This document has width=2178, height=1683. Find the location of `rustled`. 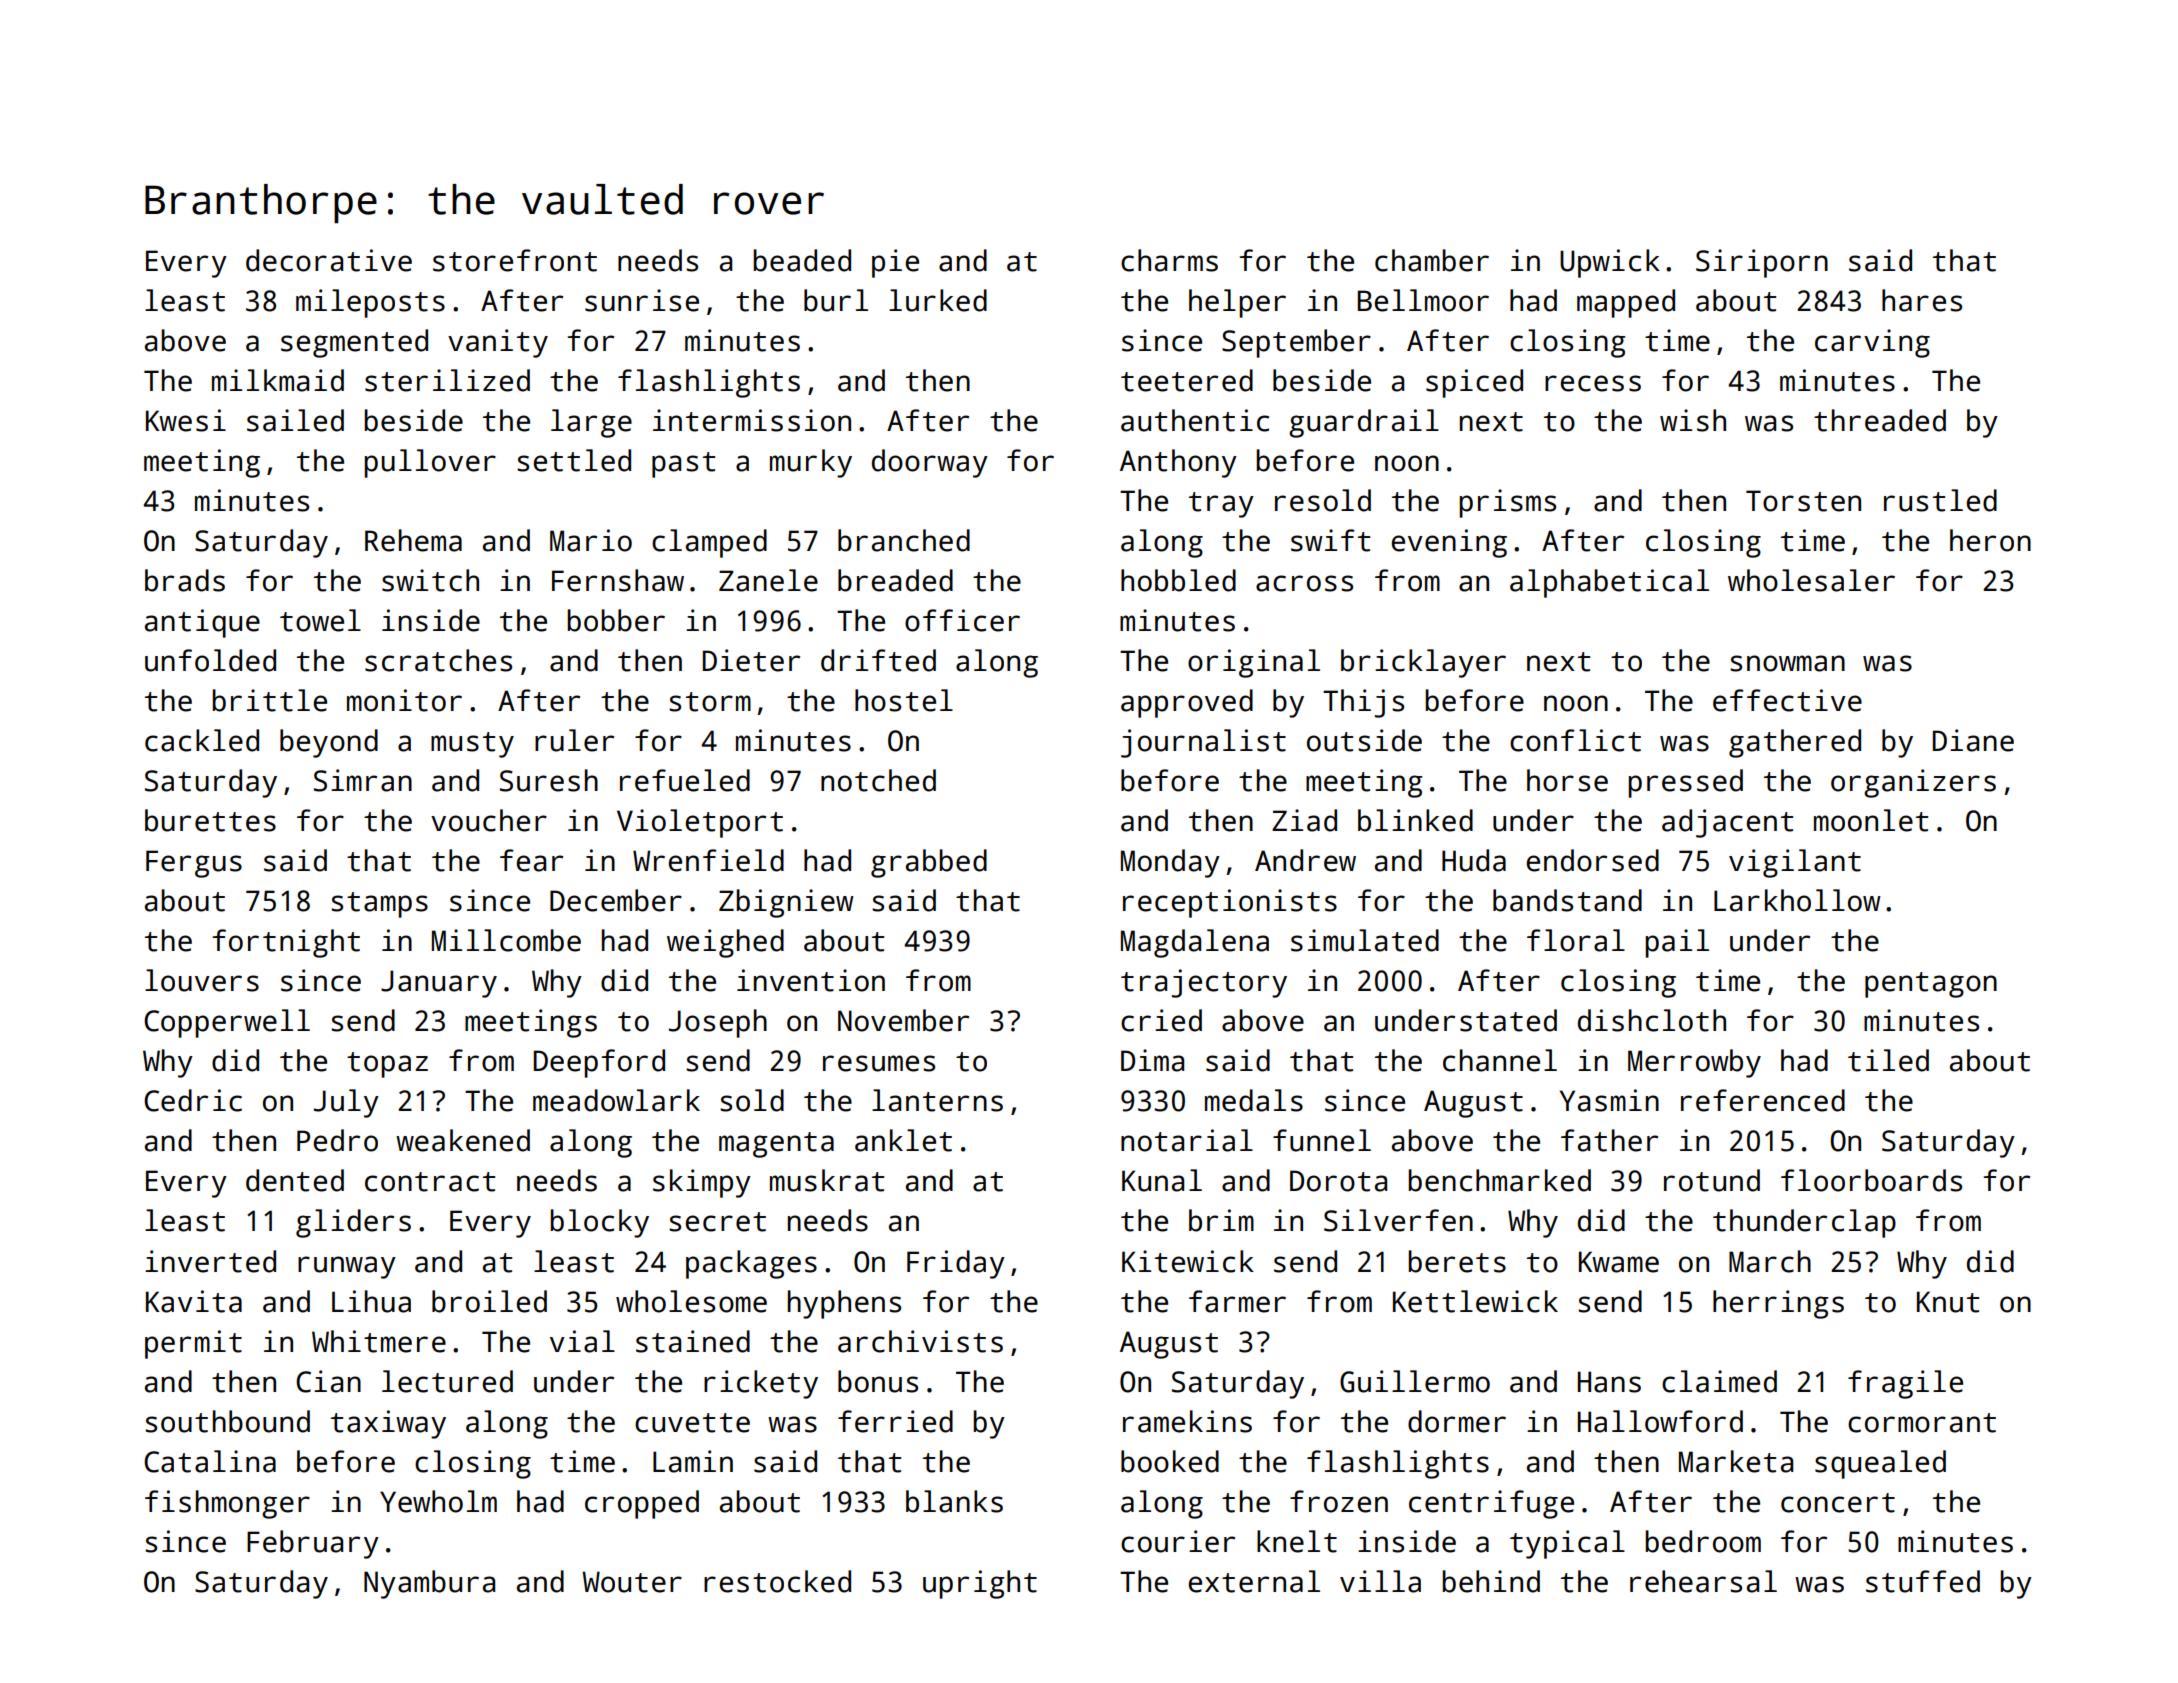

rustled is located at coordinates (1940, 500).
